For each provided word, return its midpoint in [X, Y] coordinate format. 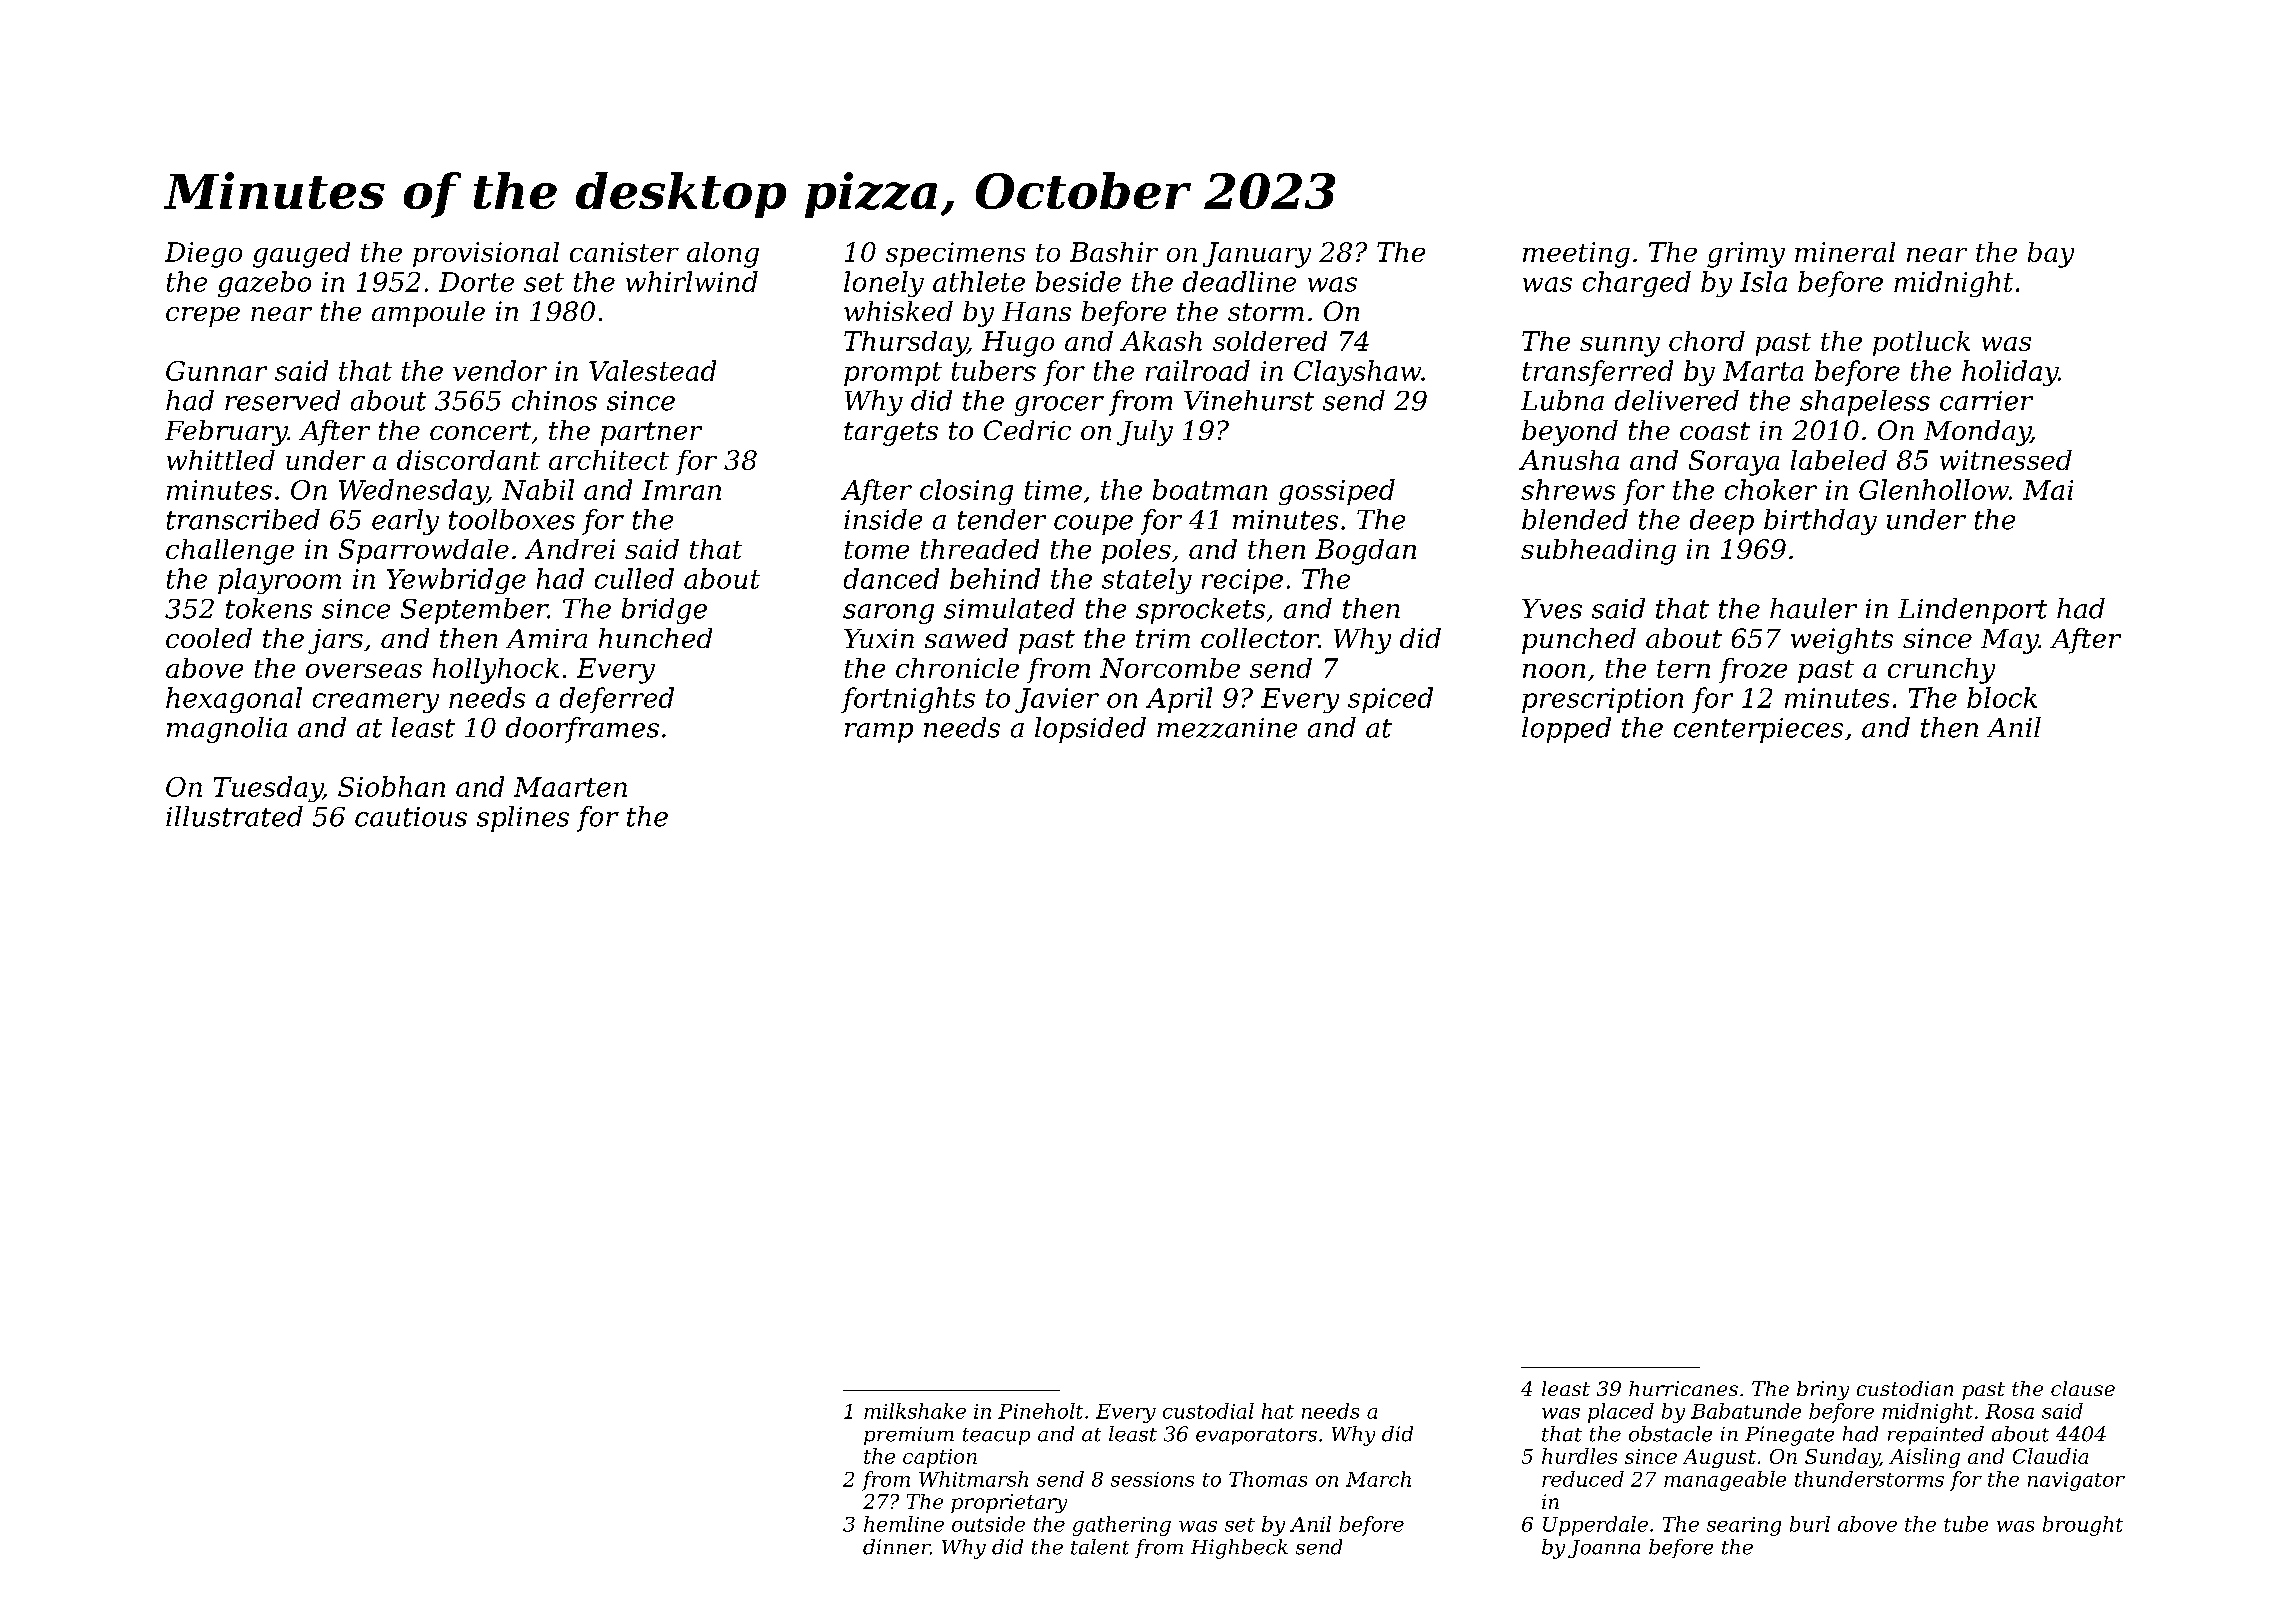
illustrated [234, 816]
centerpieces [1758, 730]
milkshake [915, 1411]
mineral [1845, 252]
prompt [893, 374]
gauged [301, 255]
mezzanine [1227, 728]
